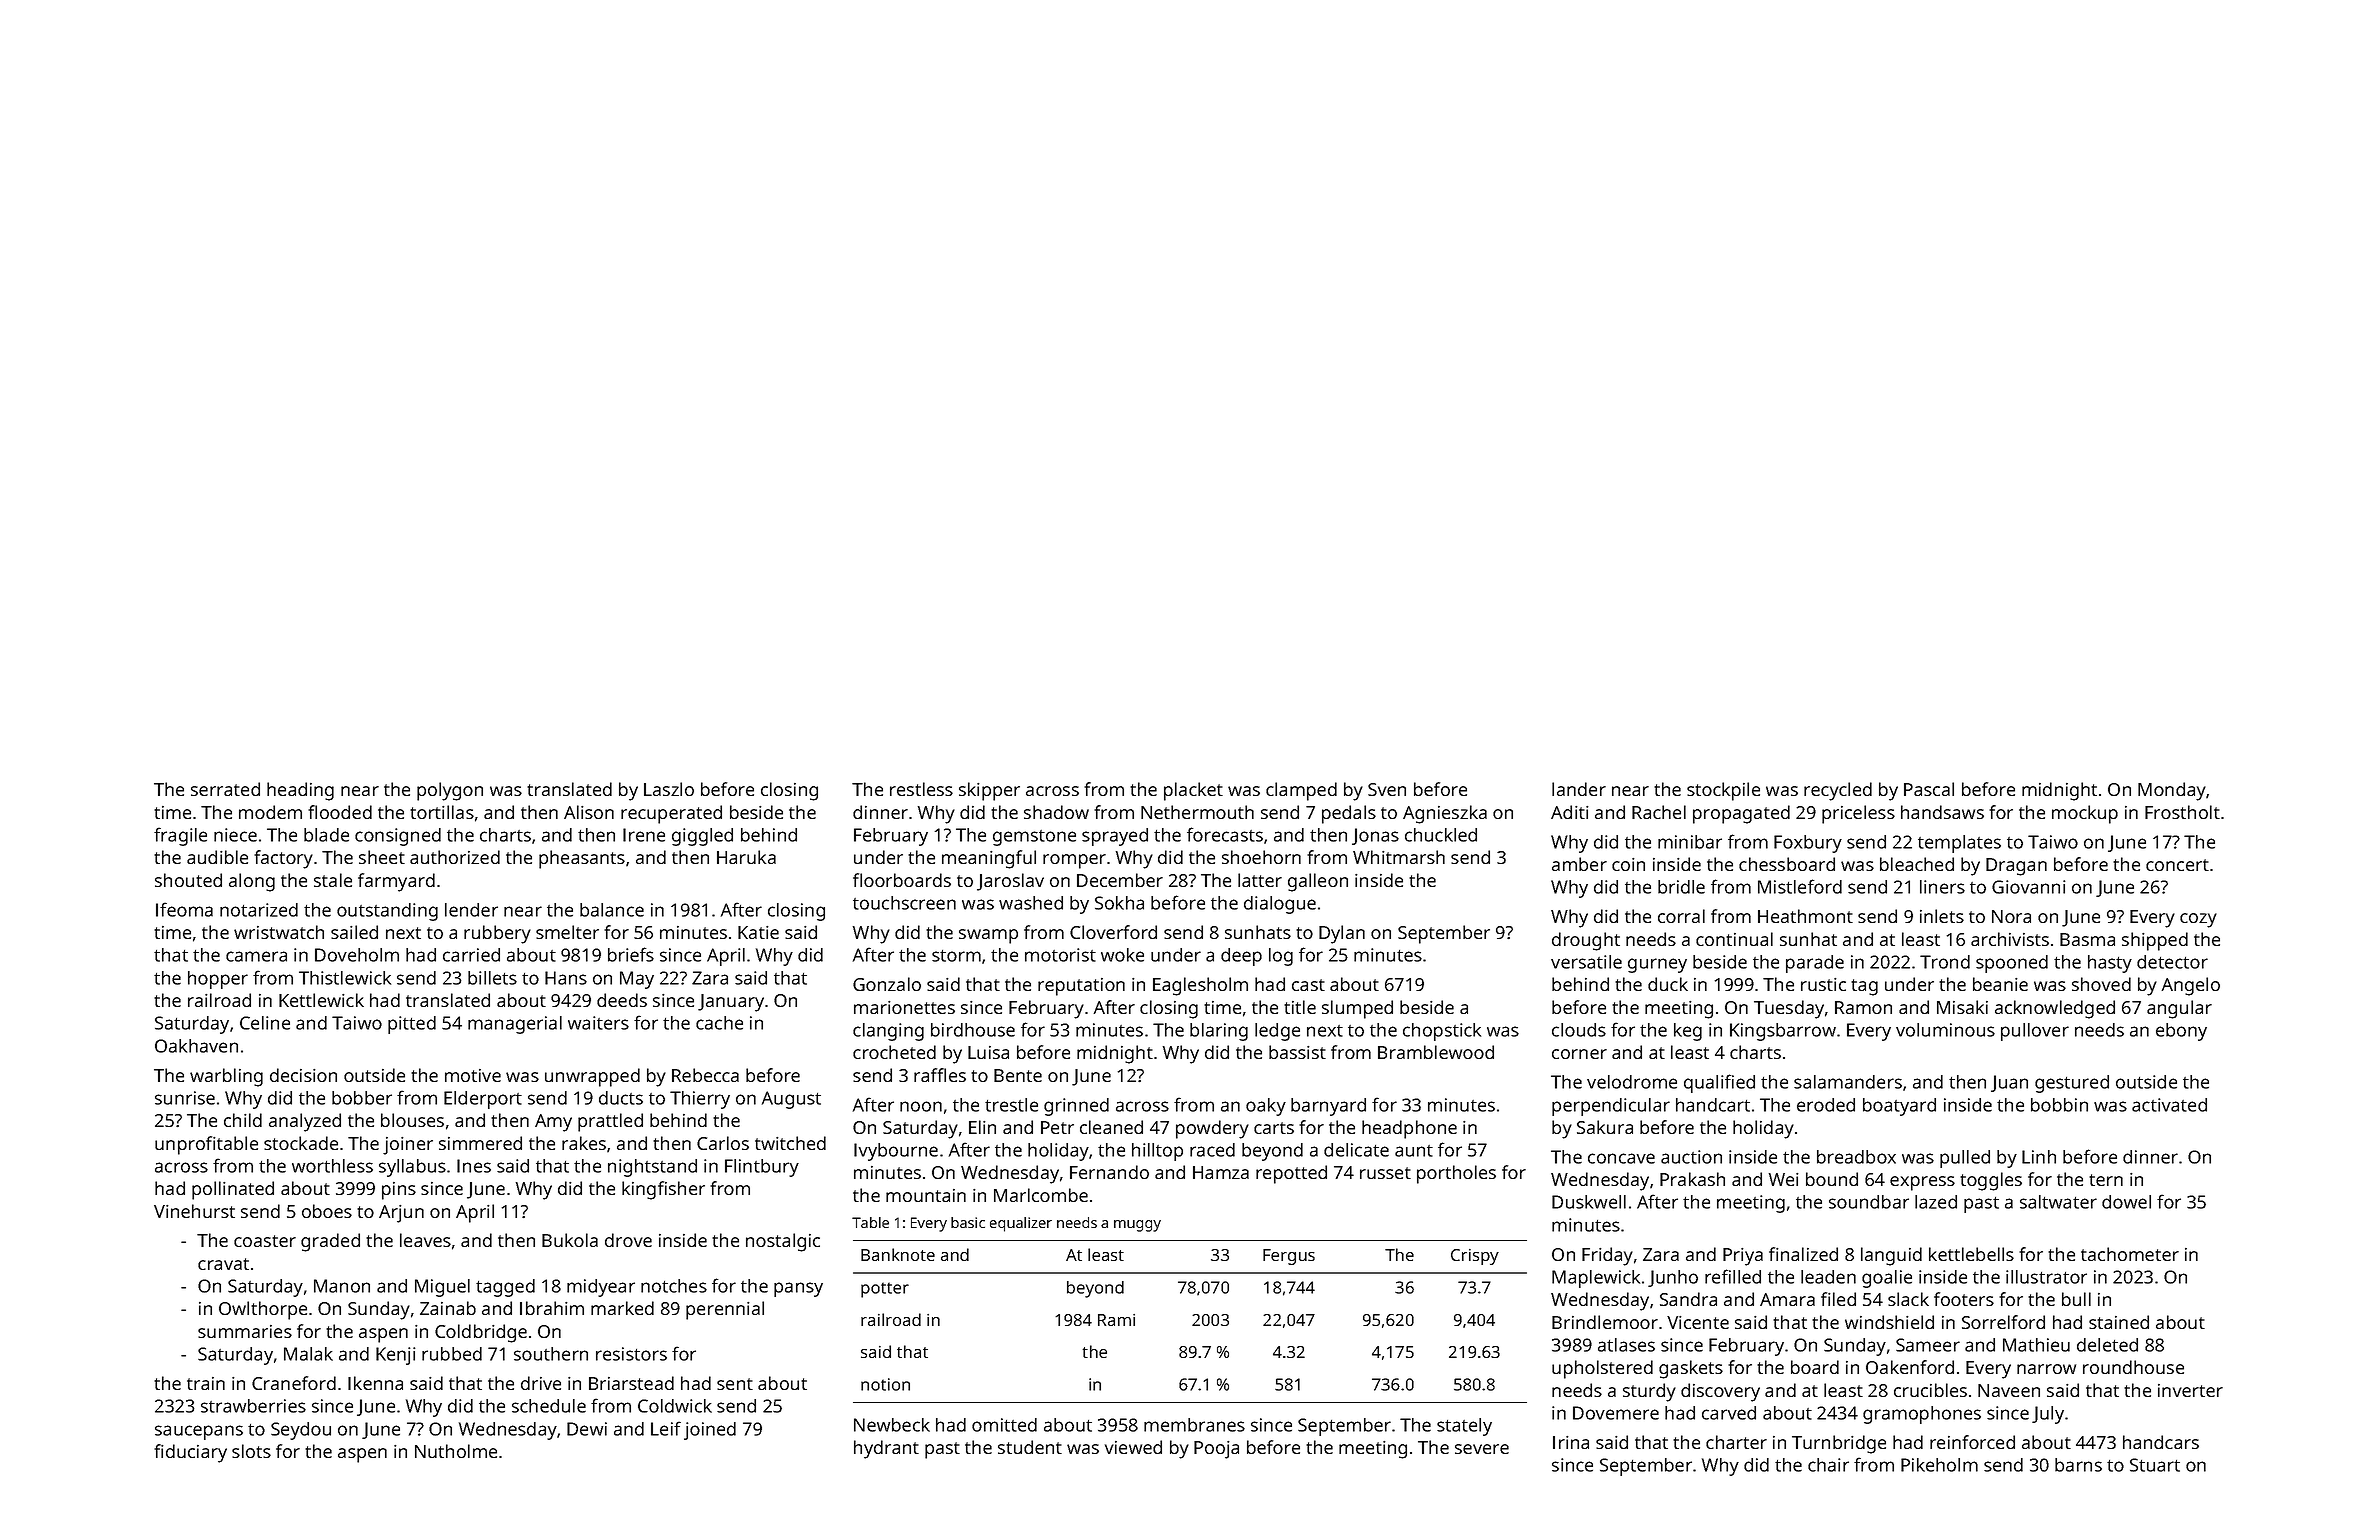 This screenshot has height=1540, width=2380. What do you see at coordinates (584, 1143) in the screenshot?
I see `rakes` at bounding box center [584, 1143].
